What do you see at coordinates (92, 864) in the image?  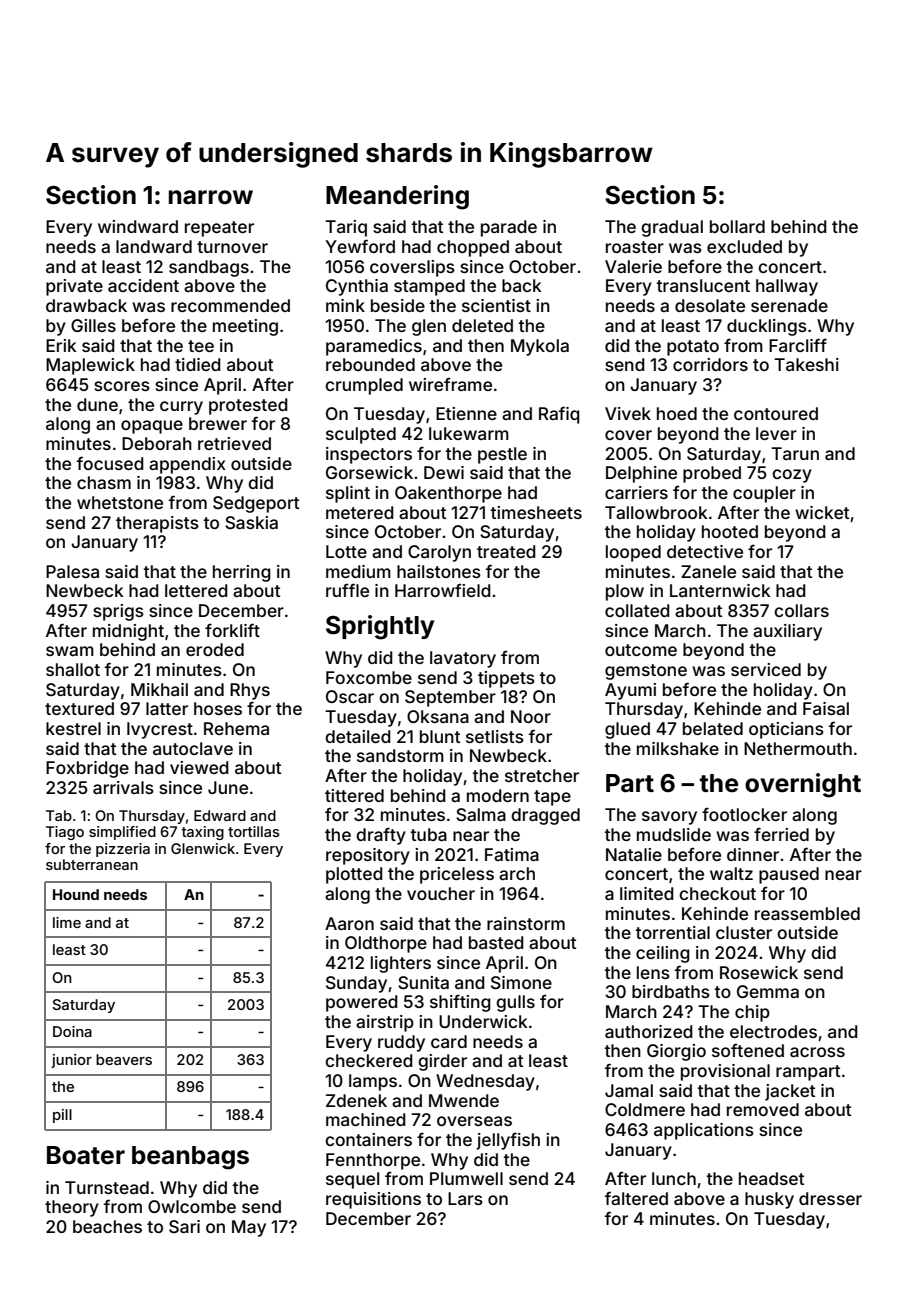 I see `subterranean` at bounding box center [92, 864].
